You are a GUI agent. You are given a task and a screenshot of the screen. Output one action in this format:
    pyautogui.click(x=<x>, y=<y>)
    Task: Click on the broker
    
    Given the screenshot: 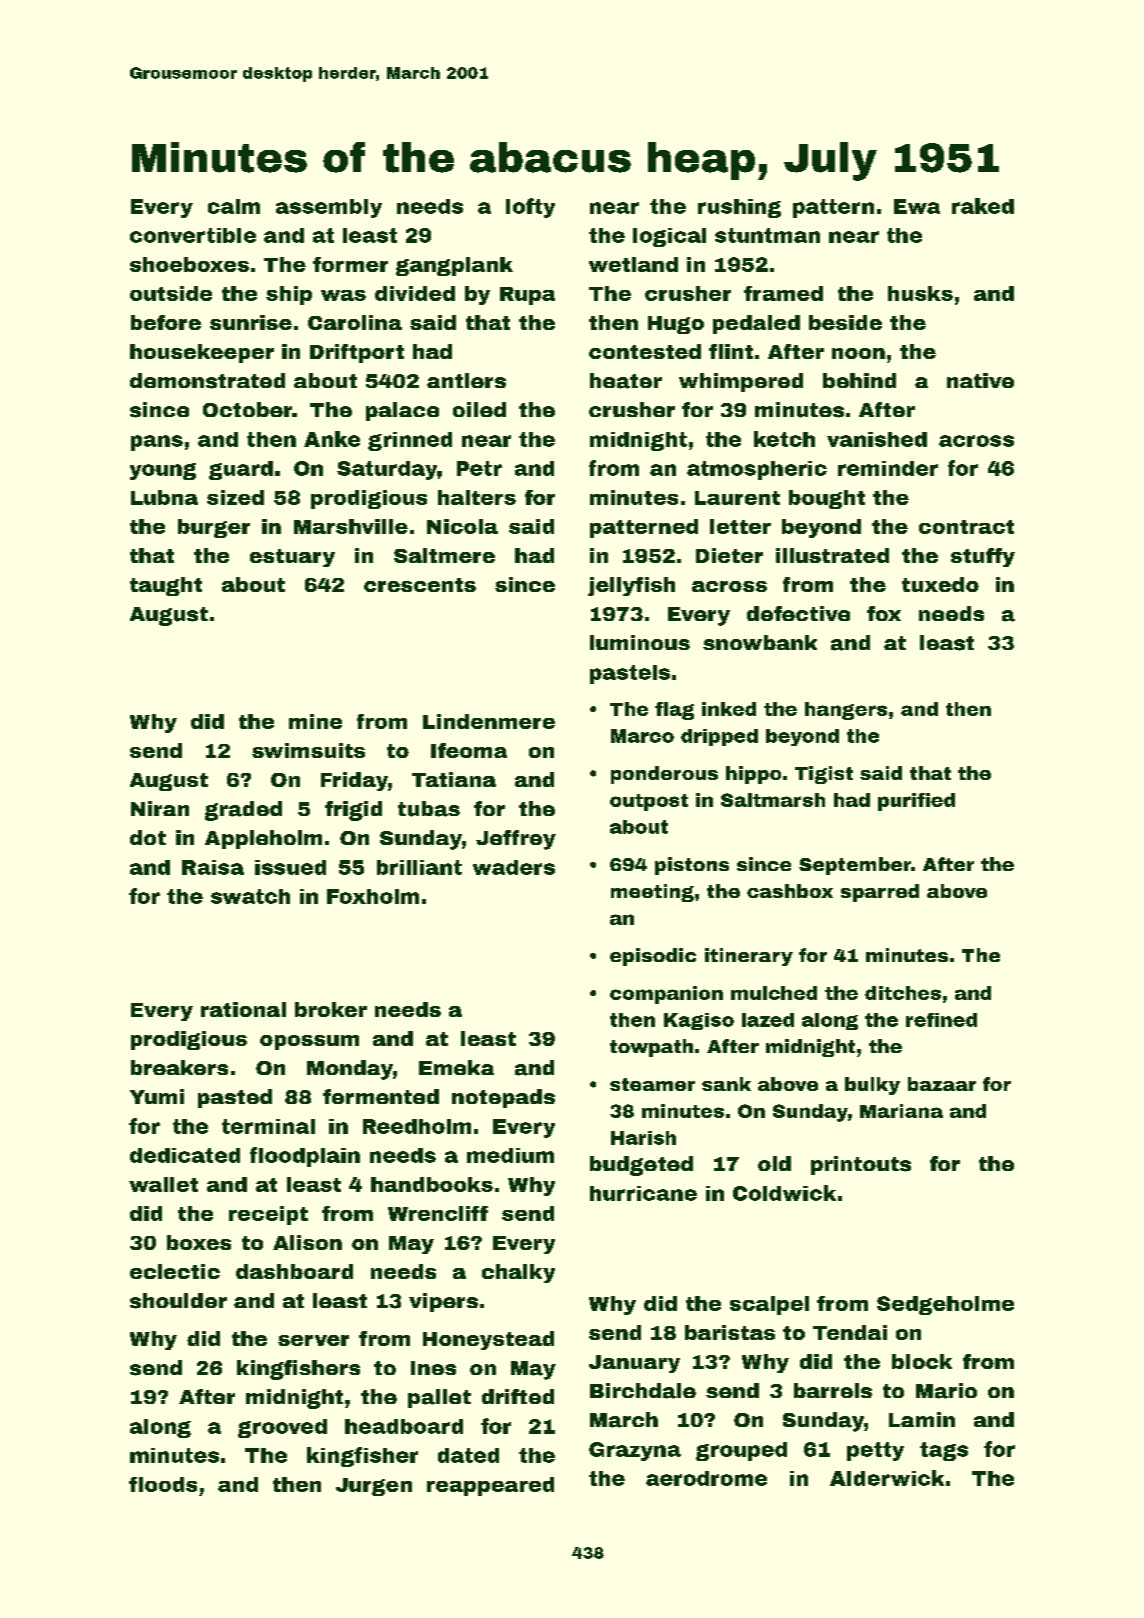 What is the action you would take?
    pyautogui.click(x=331, y=1009)
